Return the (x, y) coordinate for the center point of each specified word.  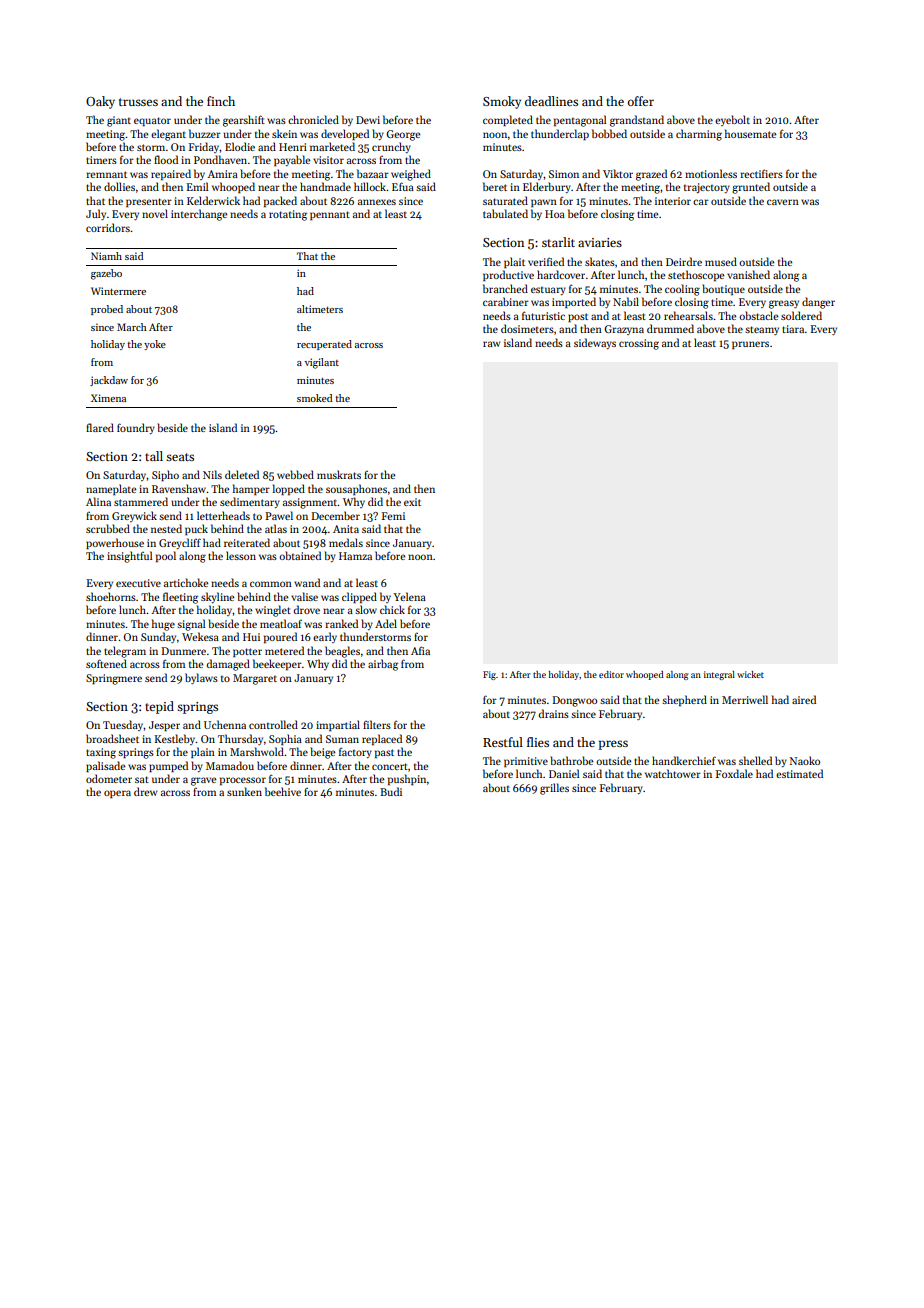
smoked (314, 398)
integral (719, 675)
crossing (639, 344)
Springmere (114, 679)
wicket (750, 674)
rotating (288, 215)
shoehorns (111, 596)
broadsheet (112, 738)
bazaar (373, 173)
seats (180, 457)
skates (600, 261)
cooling (682, 290)
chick (392, 609)
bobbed (609, 133)
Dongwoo (575, 701)
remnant (106, 174)
